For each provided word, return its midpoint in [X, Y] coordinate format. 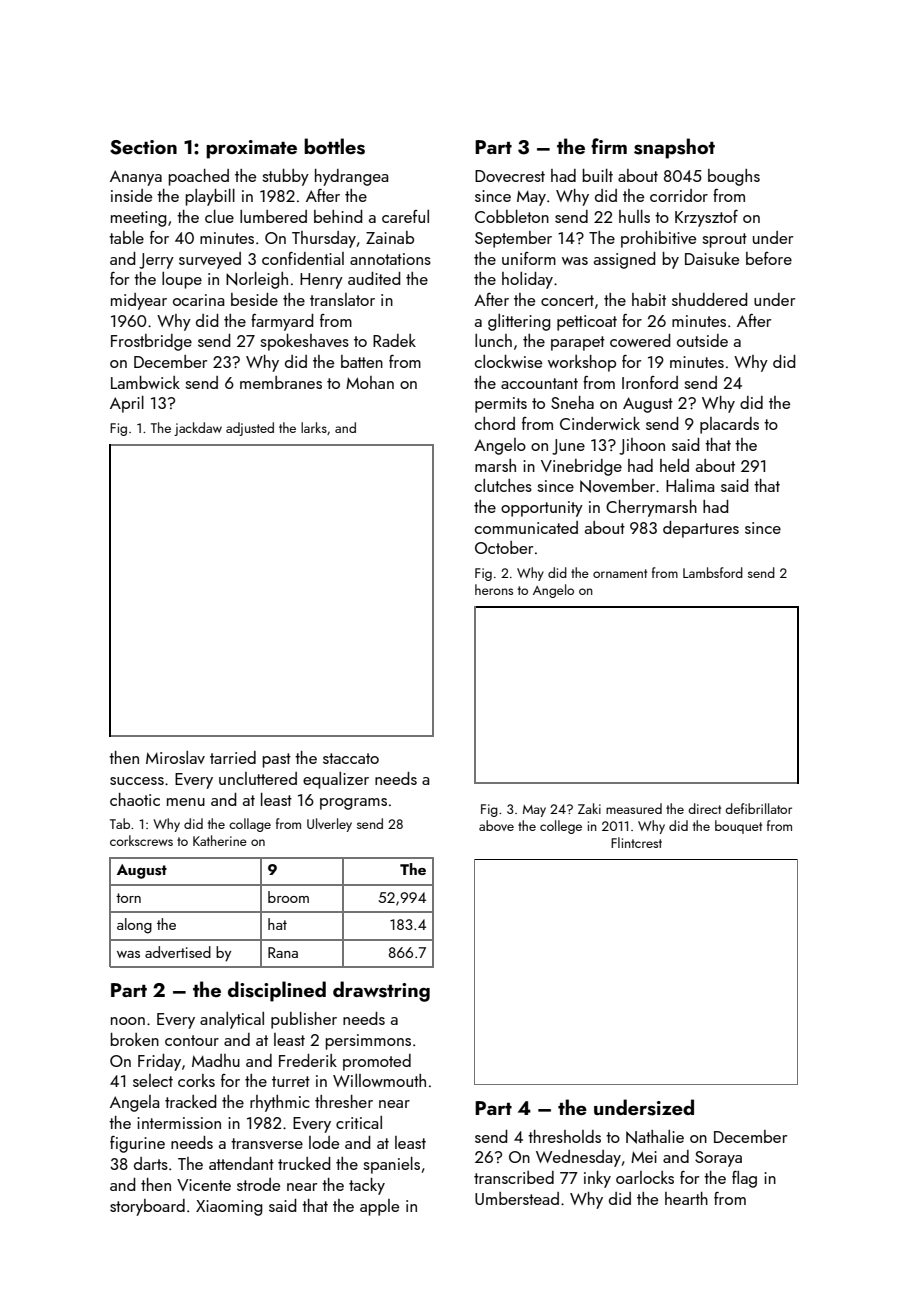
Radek [394, 340]
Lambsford [713, 572]
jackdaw [198, 429]
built [598, 175]
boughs [734, 177]
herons [494, 589]
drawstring [381, 991]
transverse [267, 1143]
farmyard [282, 322]
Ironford [650, 382]
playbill [210, 197]
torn [128, 898]
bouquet [738, 827]
